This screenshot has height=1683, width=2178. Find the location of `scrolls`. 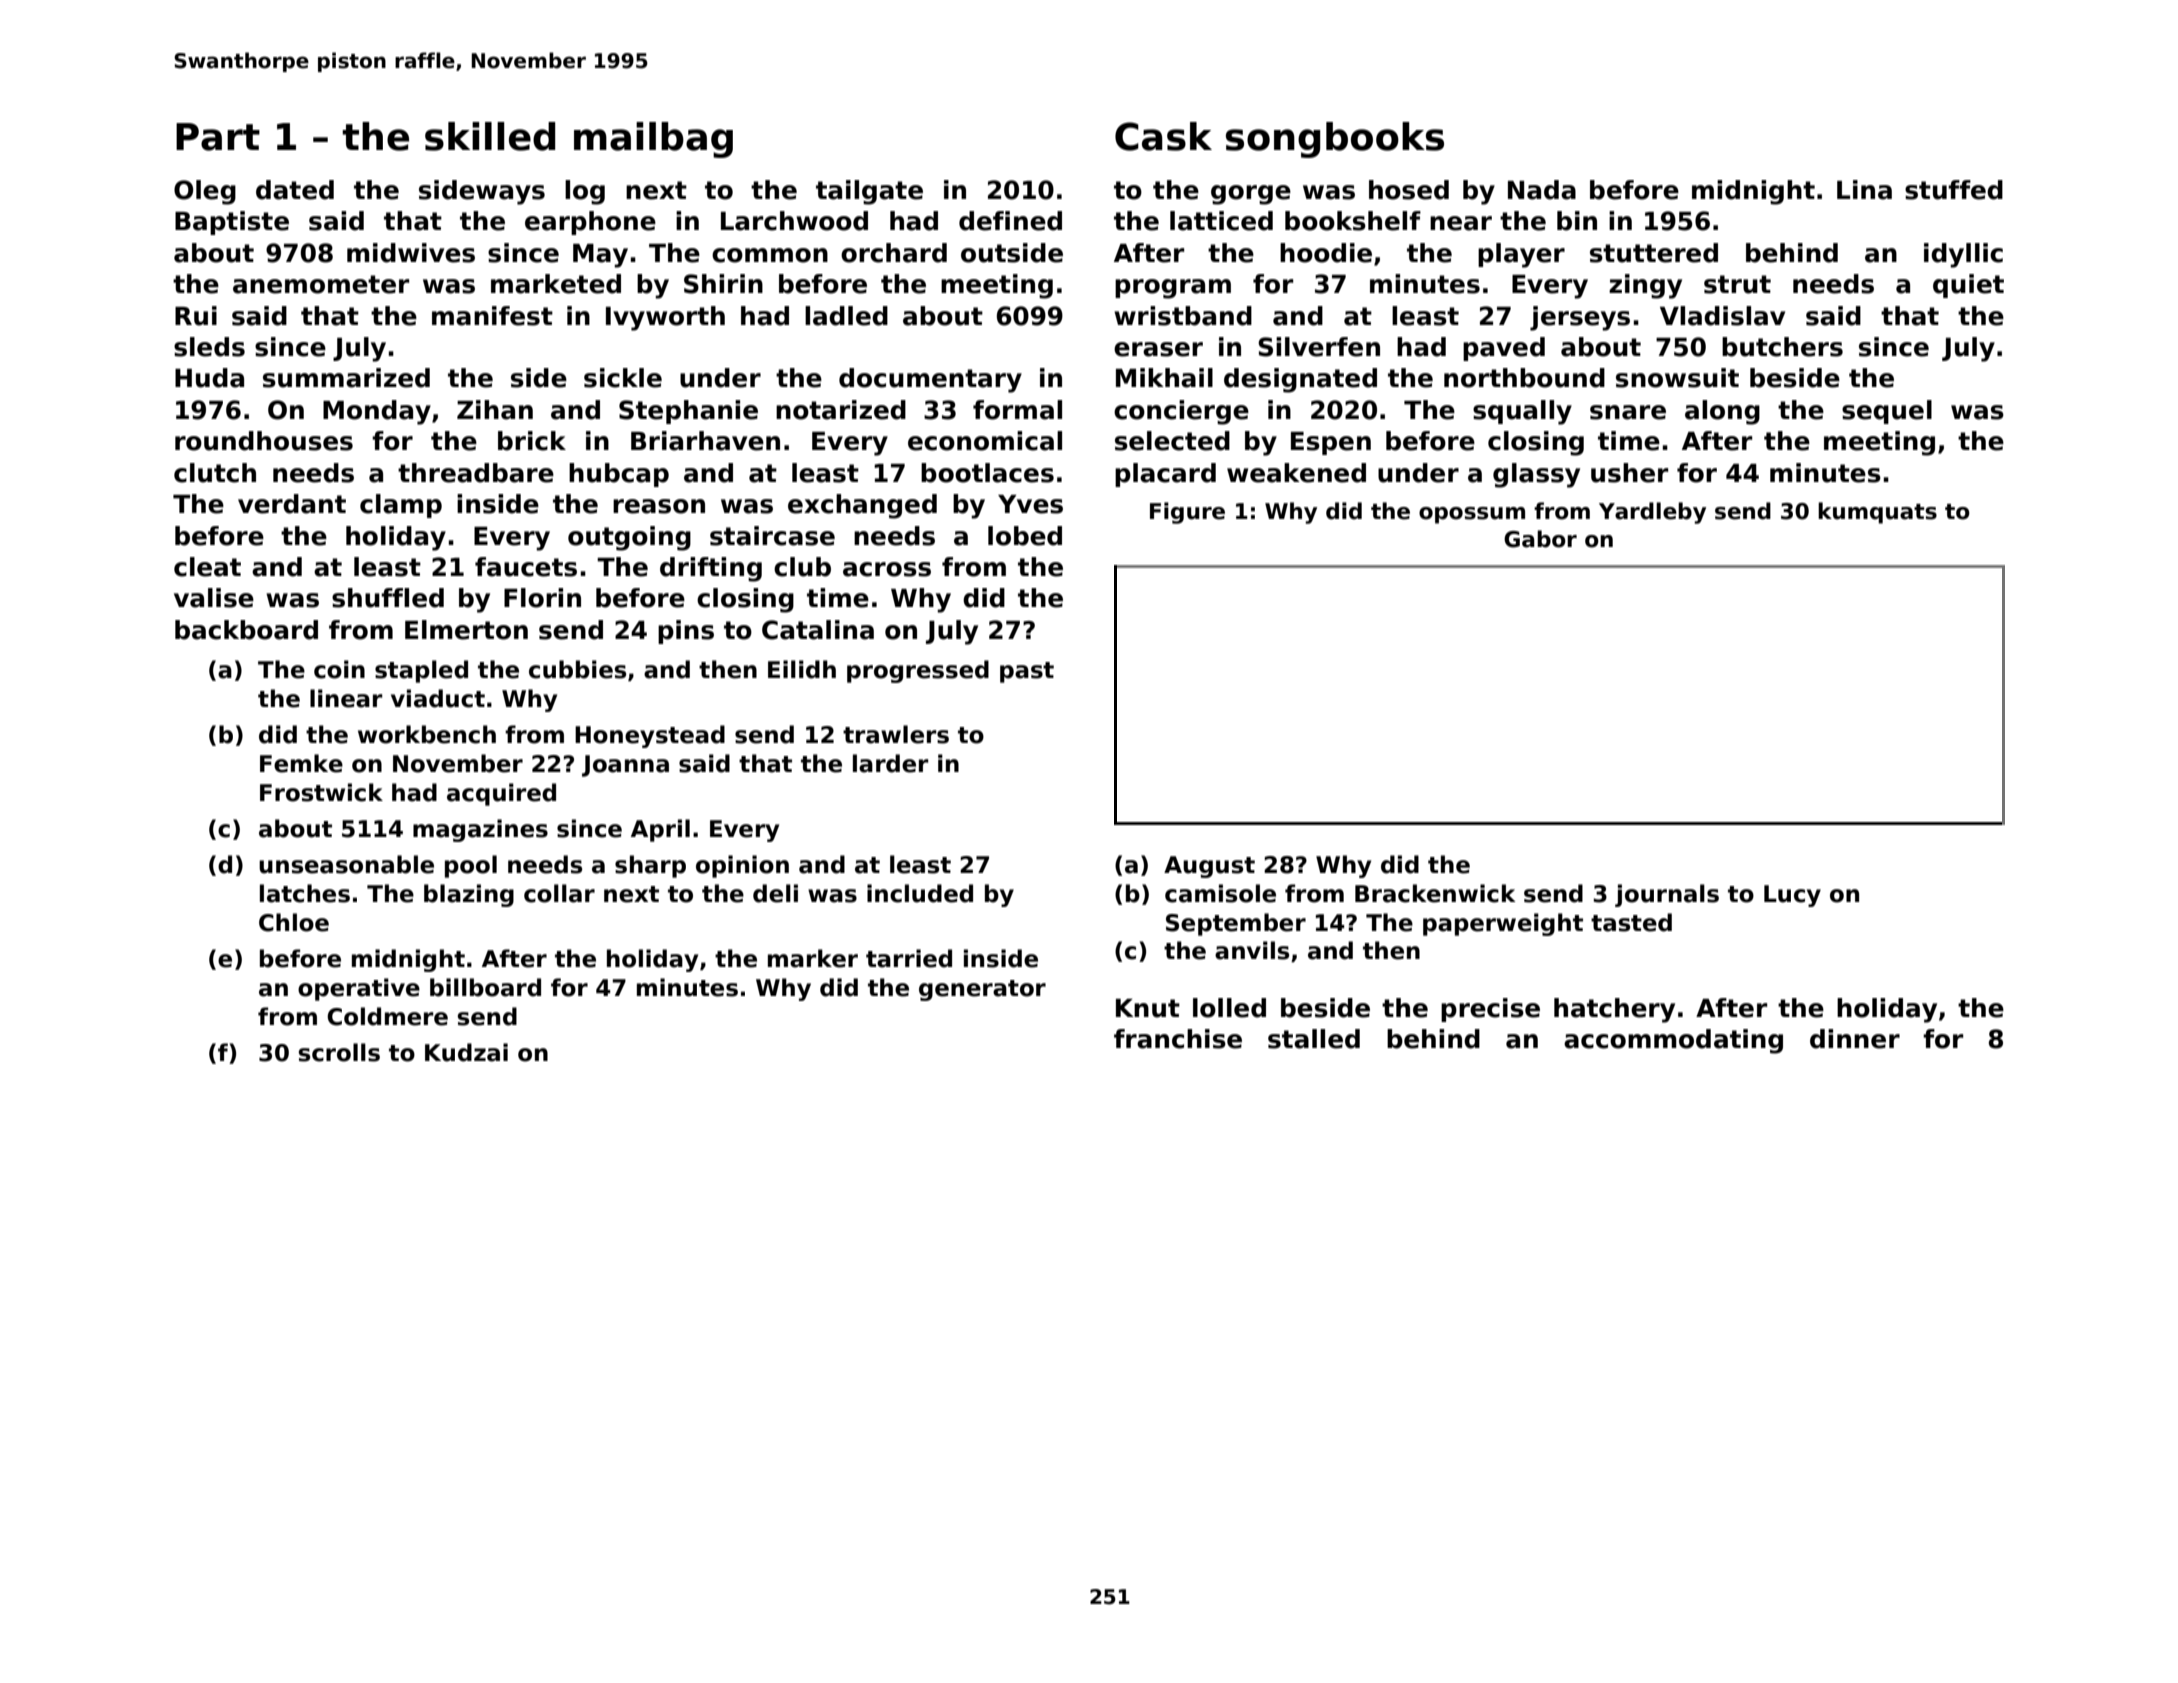

scrolls is located at coordinates (339, 1052).
